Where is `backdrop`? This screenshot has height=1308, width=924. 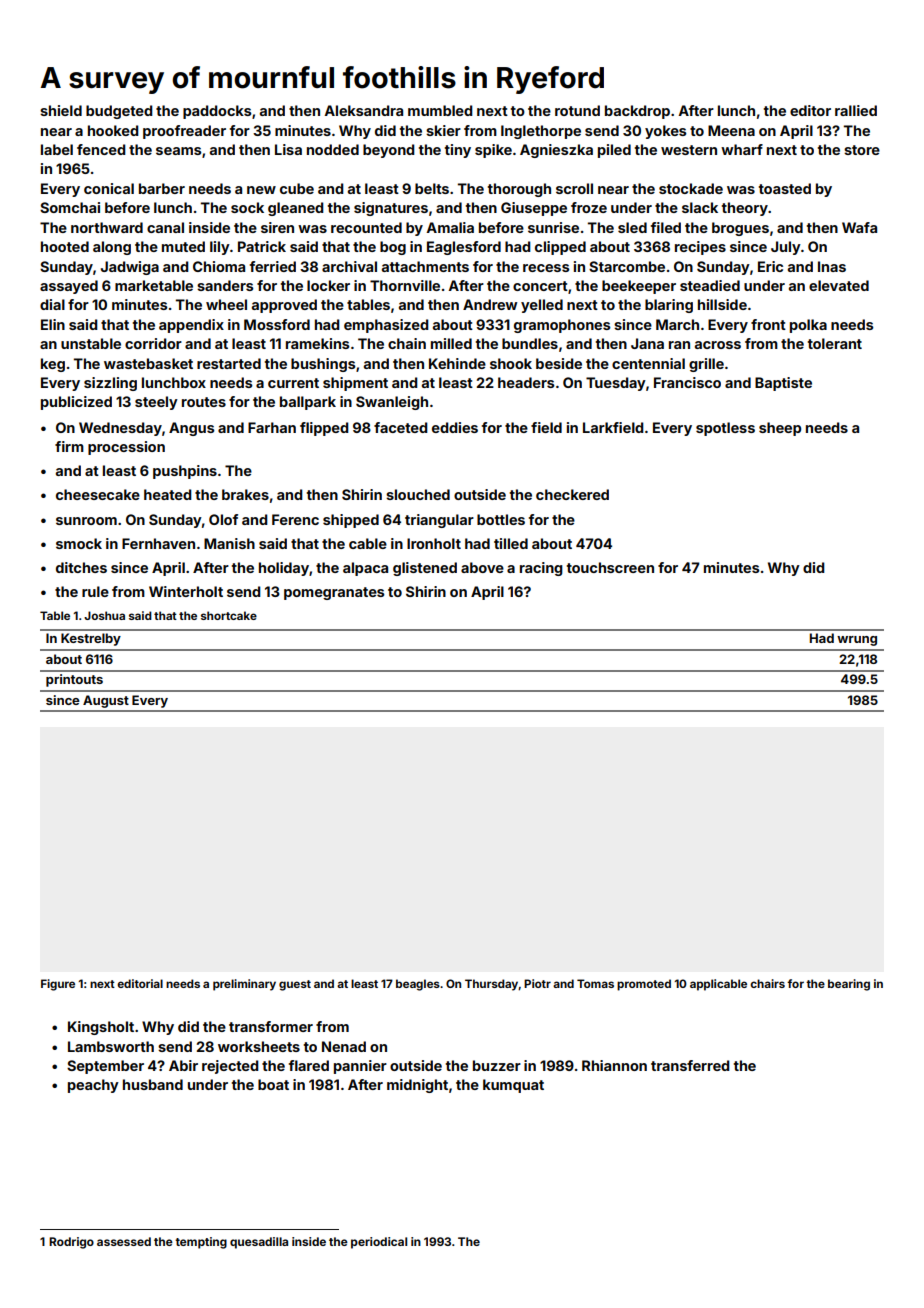
backdrop is located at coordinates (637, 112).
